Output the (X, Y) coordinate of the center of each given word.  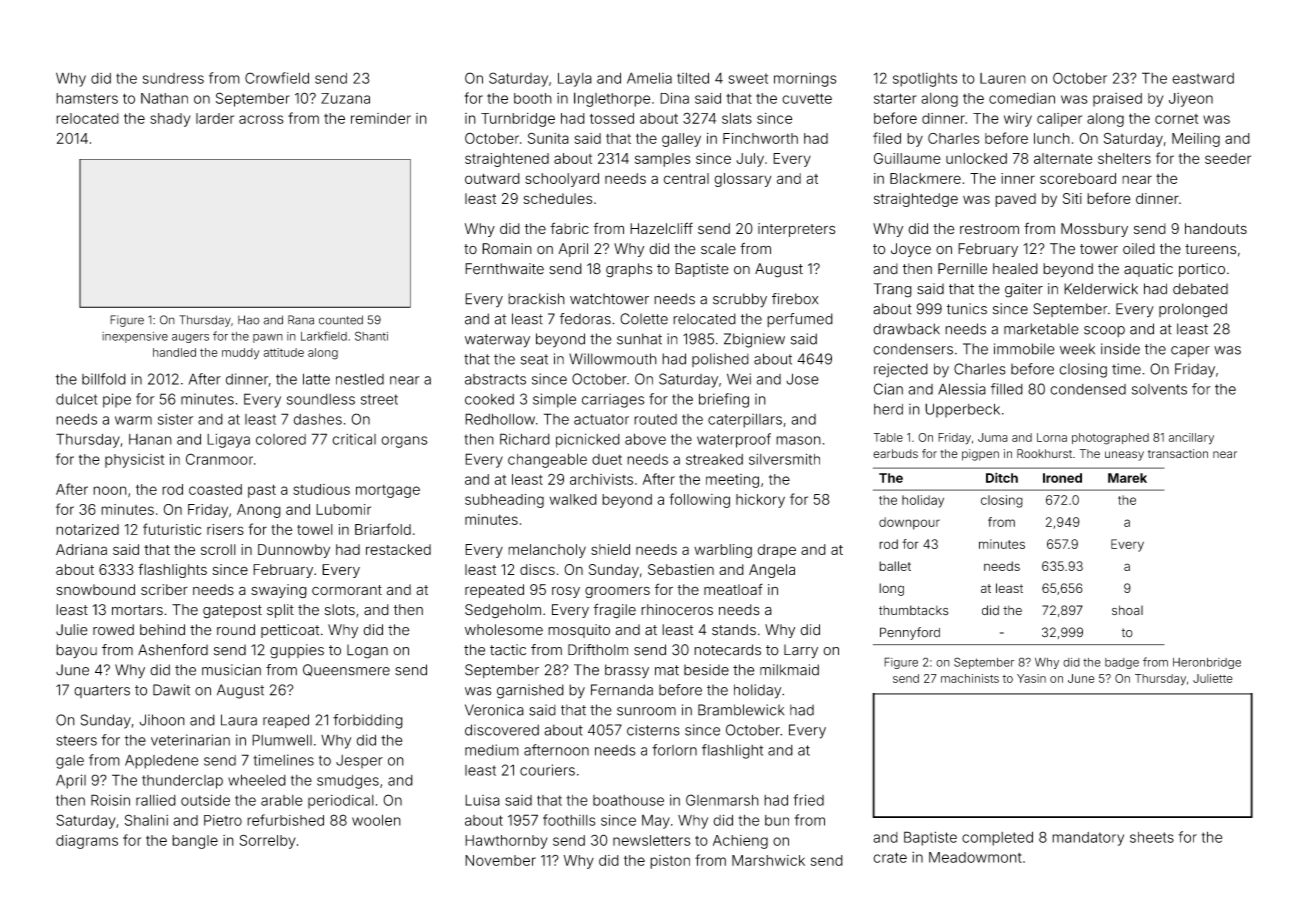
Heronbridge (1207, 663)
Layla (575, 80)
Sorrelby (267, 841)
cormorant (347, 590)
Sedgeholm (503, 611)
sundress (173, 78)
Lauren (1003, 78)
